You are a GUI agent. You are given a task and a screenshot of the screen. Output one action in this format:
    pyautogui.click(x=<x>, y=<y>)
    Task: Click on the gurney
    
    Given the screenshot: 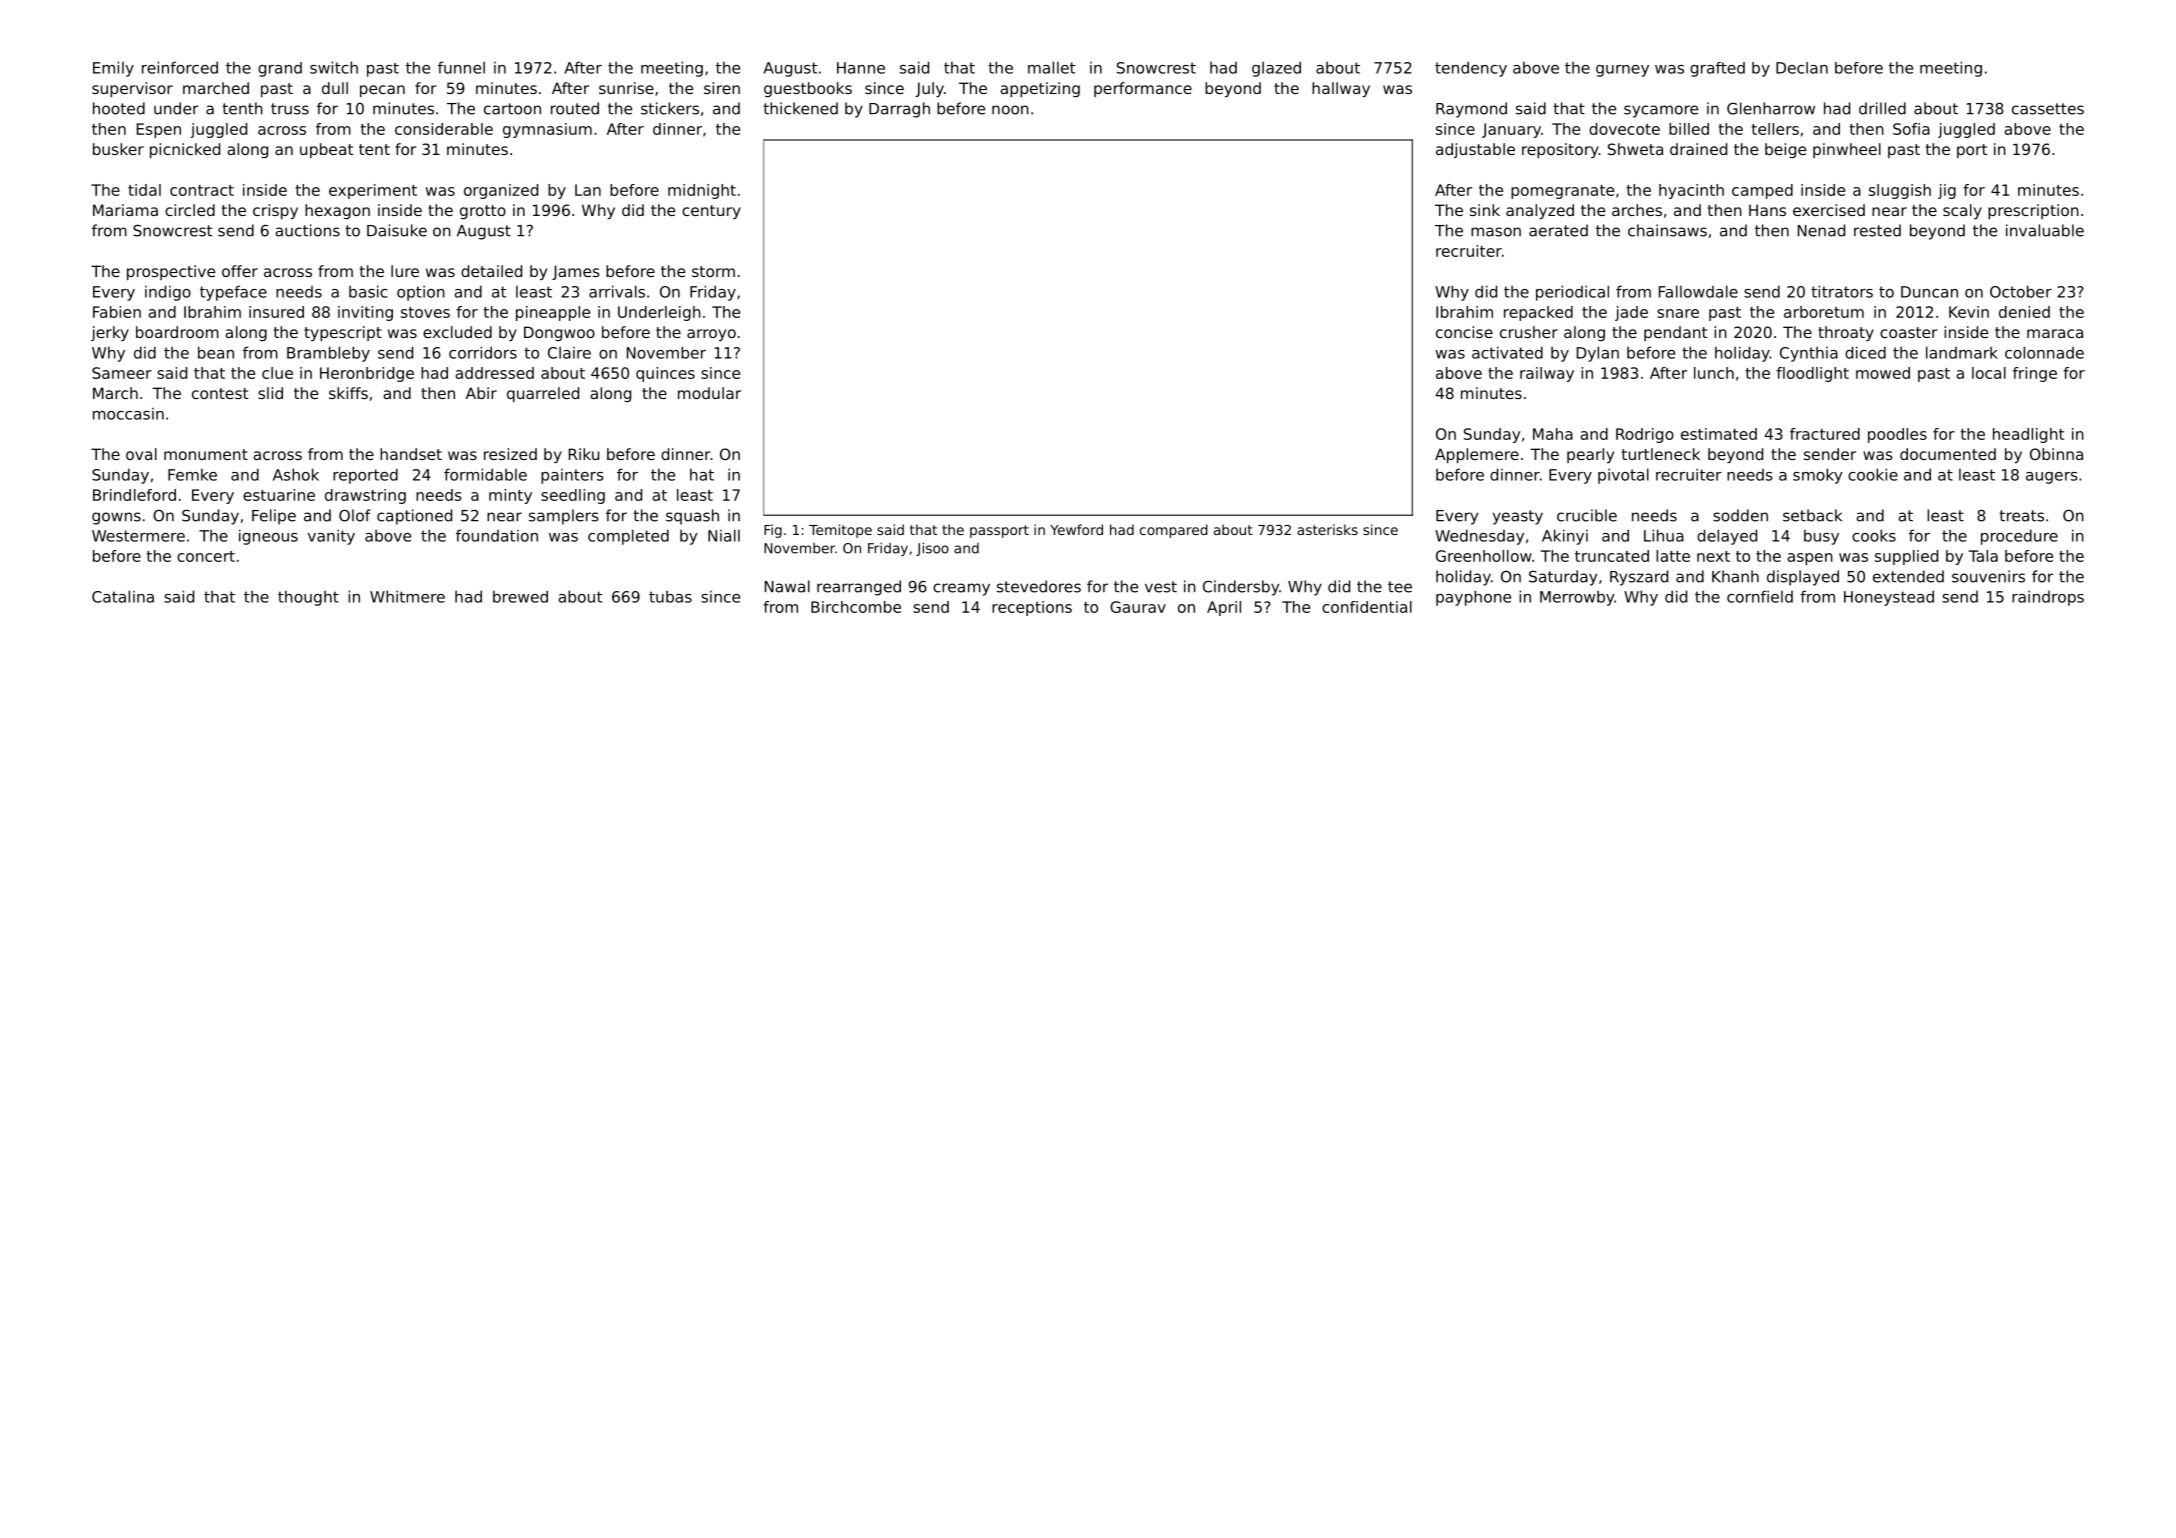 What is the action you would take?
    pyautogui.click(x=1622, y=71)
